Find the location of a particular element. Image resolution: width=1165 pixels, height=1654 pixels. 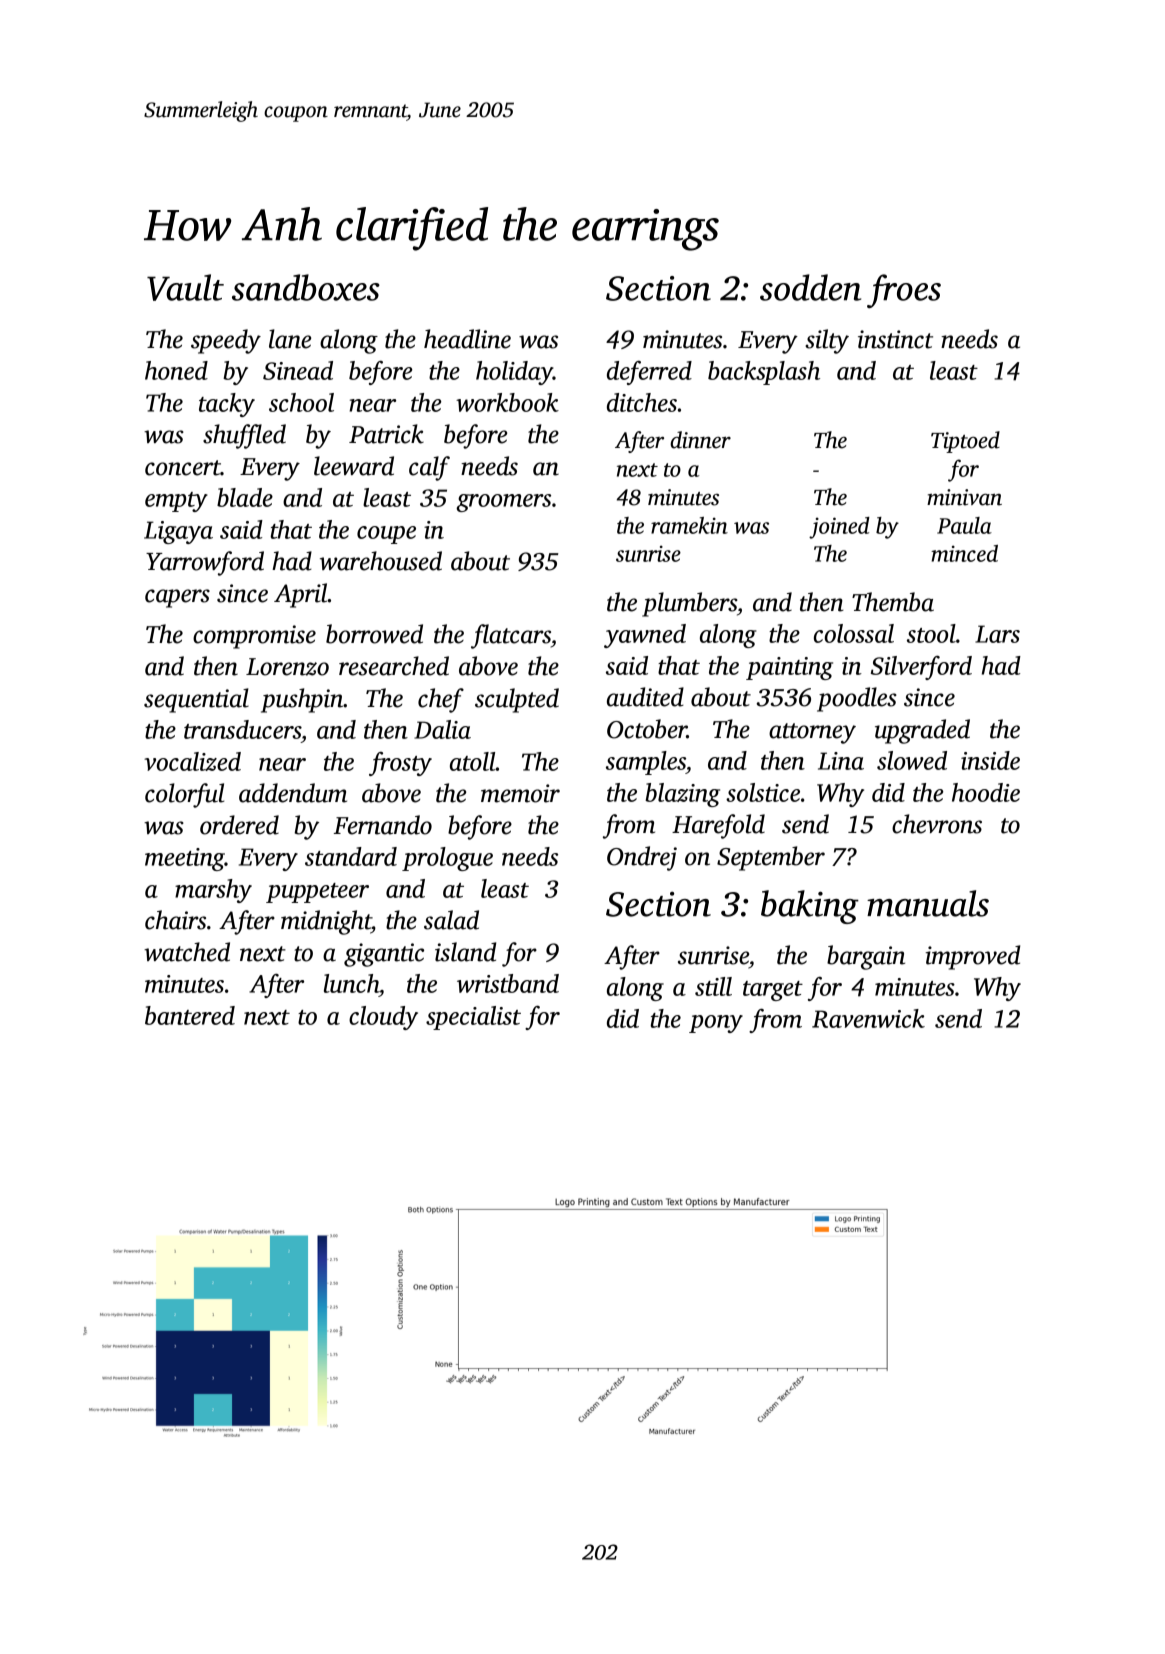

Patrick is located at coordinates (386, 434).
